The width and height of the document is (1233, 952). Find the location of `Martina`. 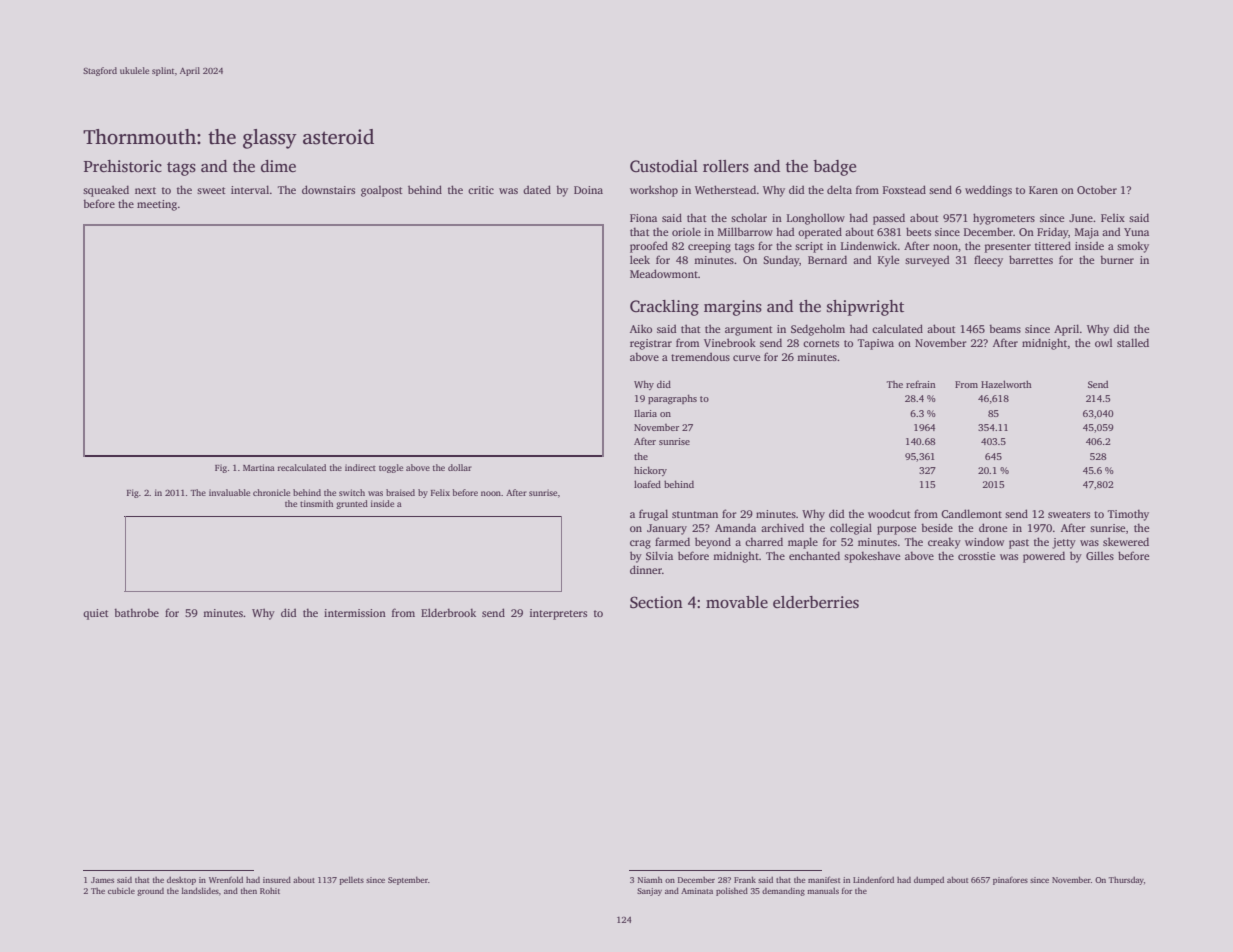

Martina is located at coordinates (259, 467).
